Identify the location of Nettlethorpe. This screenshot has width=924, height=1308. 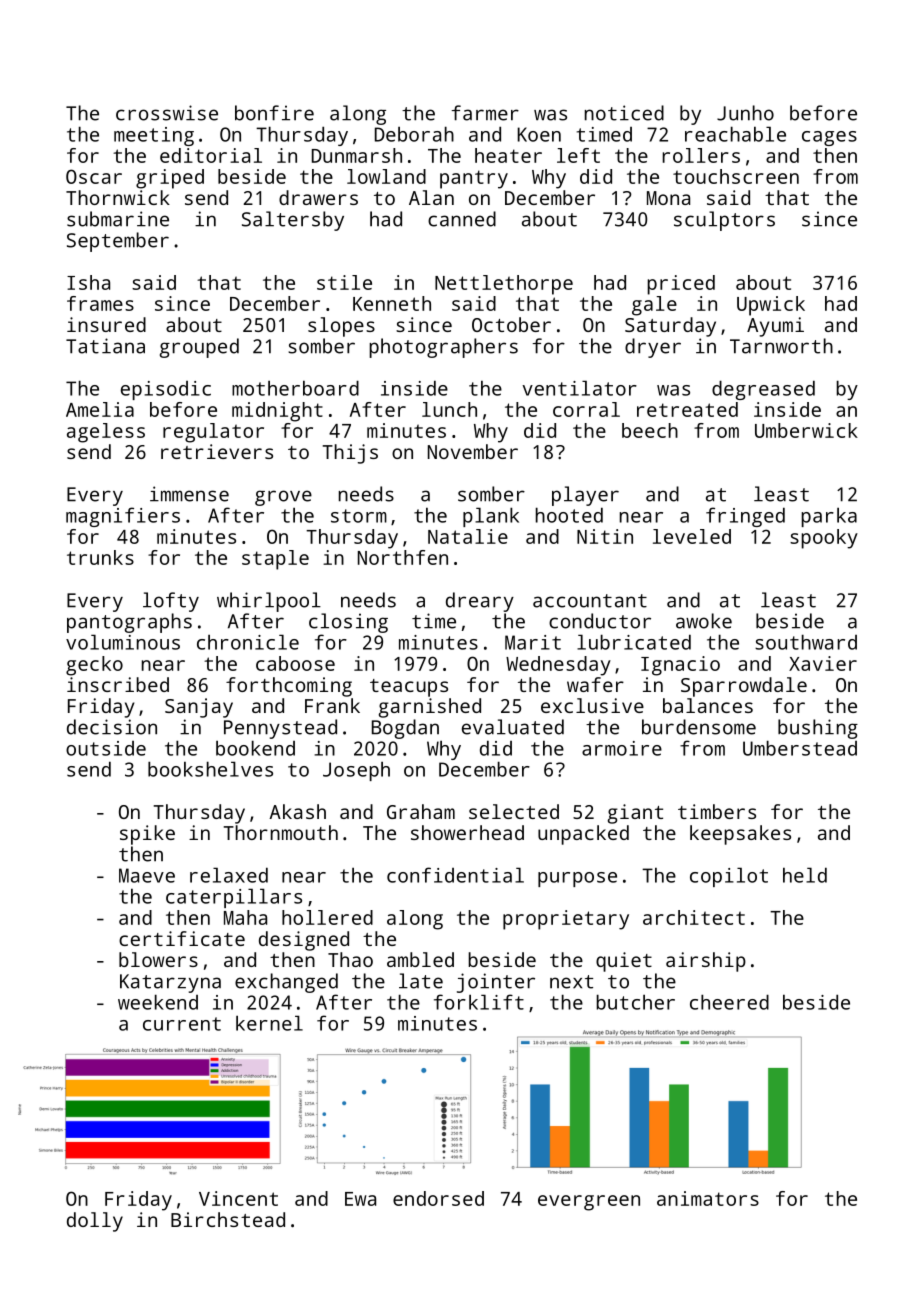
(504, 285).
